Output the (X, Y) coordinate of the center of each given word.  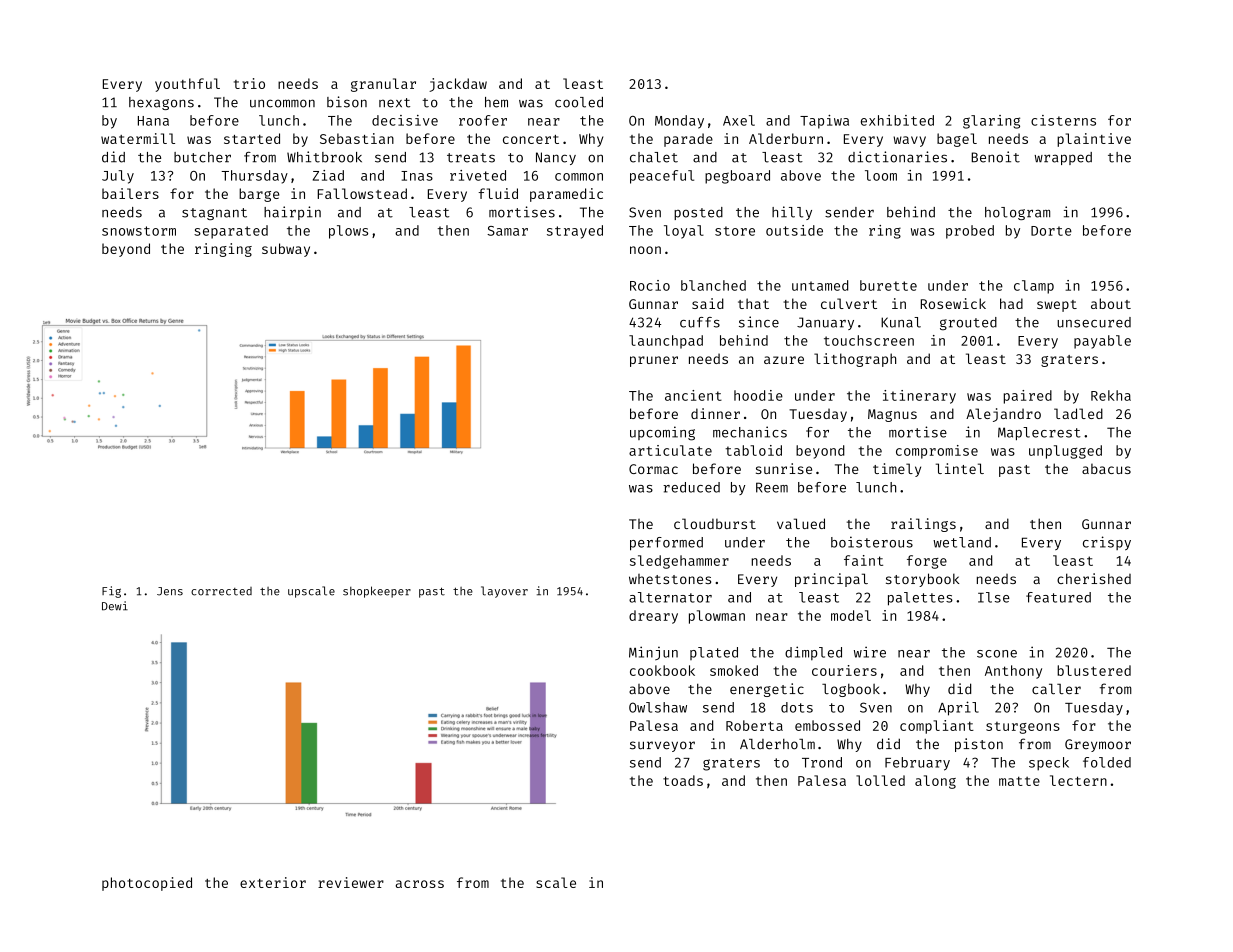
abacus (1106, 469)
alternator (670, 597)
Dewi (115, 606)
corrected (221, 591)
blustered (1094, 670)
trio (249, 83)
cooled (579, 102)
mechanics (750, 432)
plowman (717, 617)
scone (997, 654)
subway (286, 250)
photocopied (147, 884)
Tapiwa (824, 122)
